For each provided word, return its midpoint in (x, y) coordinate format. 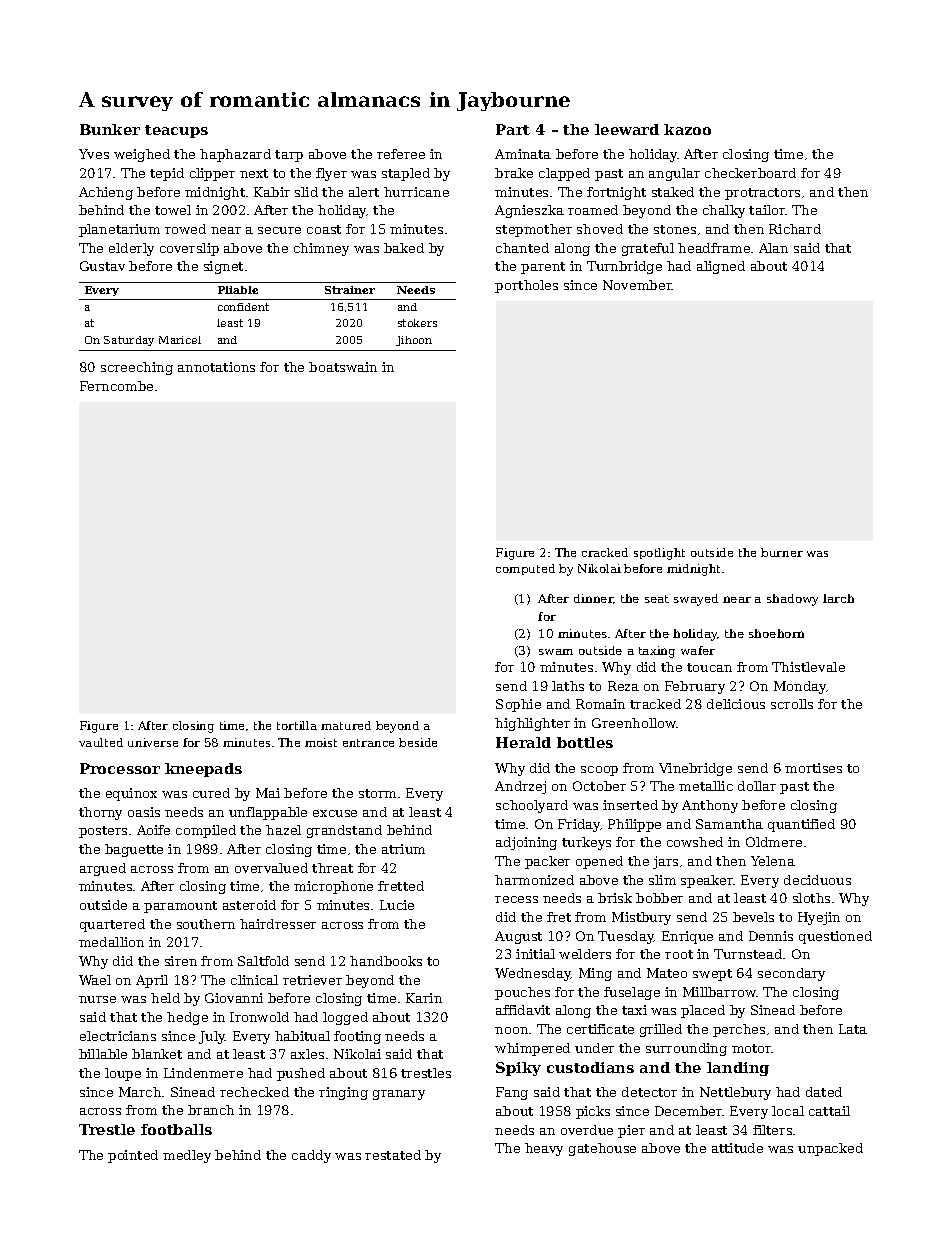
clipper (212, 174)
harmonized (534, 880)
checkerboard (750, 173)
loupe (123, 1074)
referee (401, 154)
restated (393, 1155)
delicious (736, 704)
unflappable (268, 813)
